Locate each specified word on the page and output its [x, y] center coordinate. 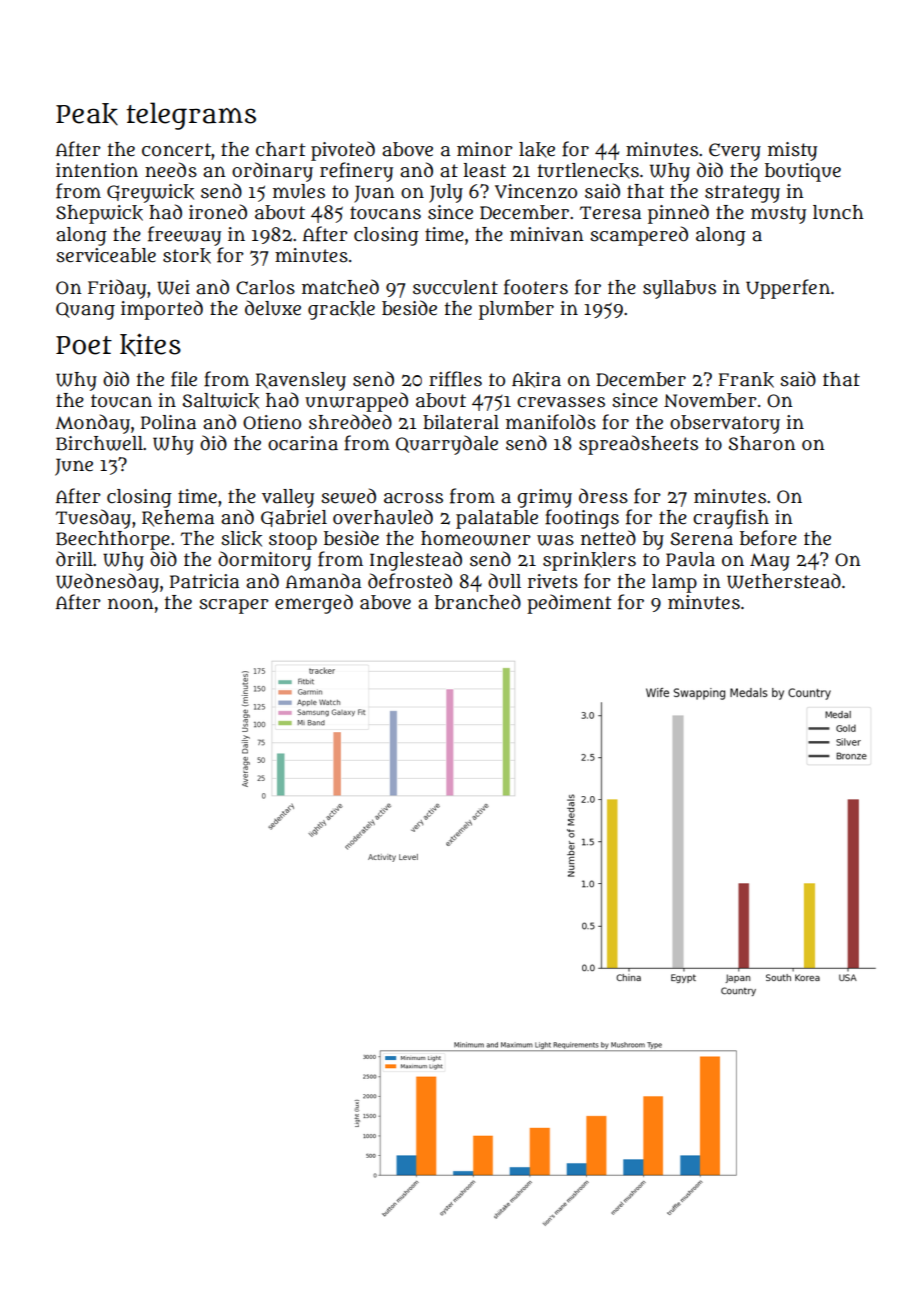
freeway [184, 236]
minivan [547, 234]
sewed [348, 496]
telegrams [191, 116]
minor [485, 149]
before [768, 538]
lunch [838, 212]
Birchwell [99, 443]
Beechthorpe [113, 540]
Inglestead [416, 561]
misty [792, 151]
